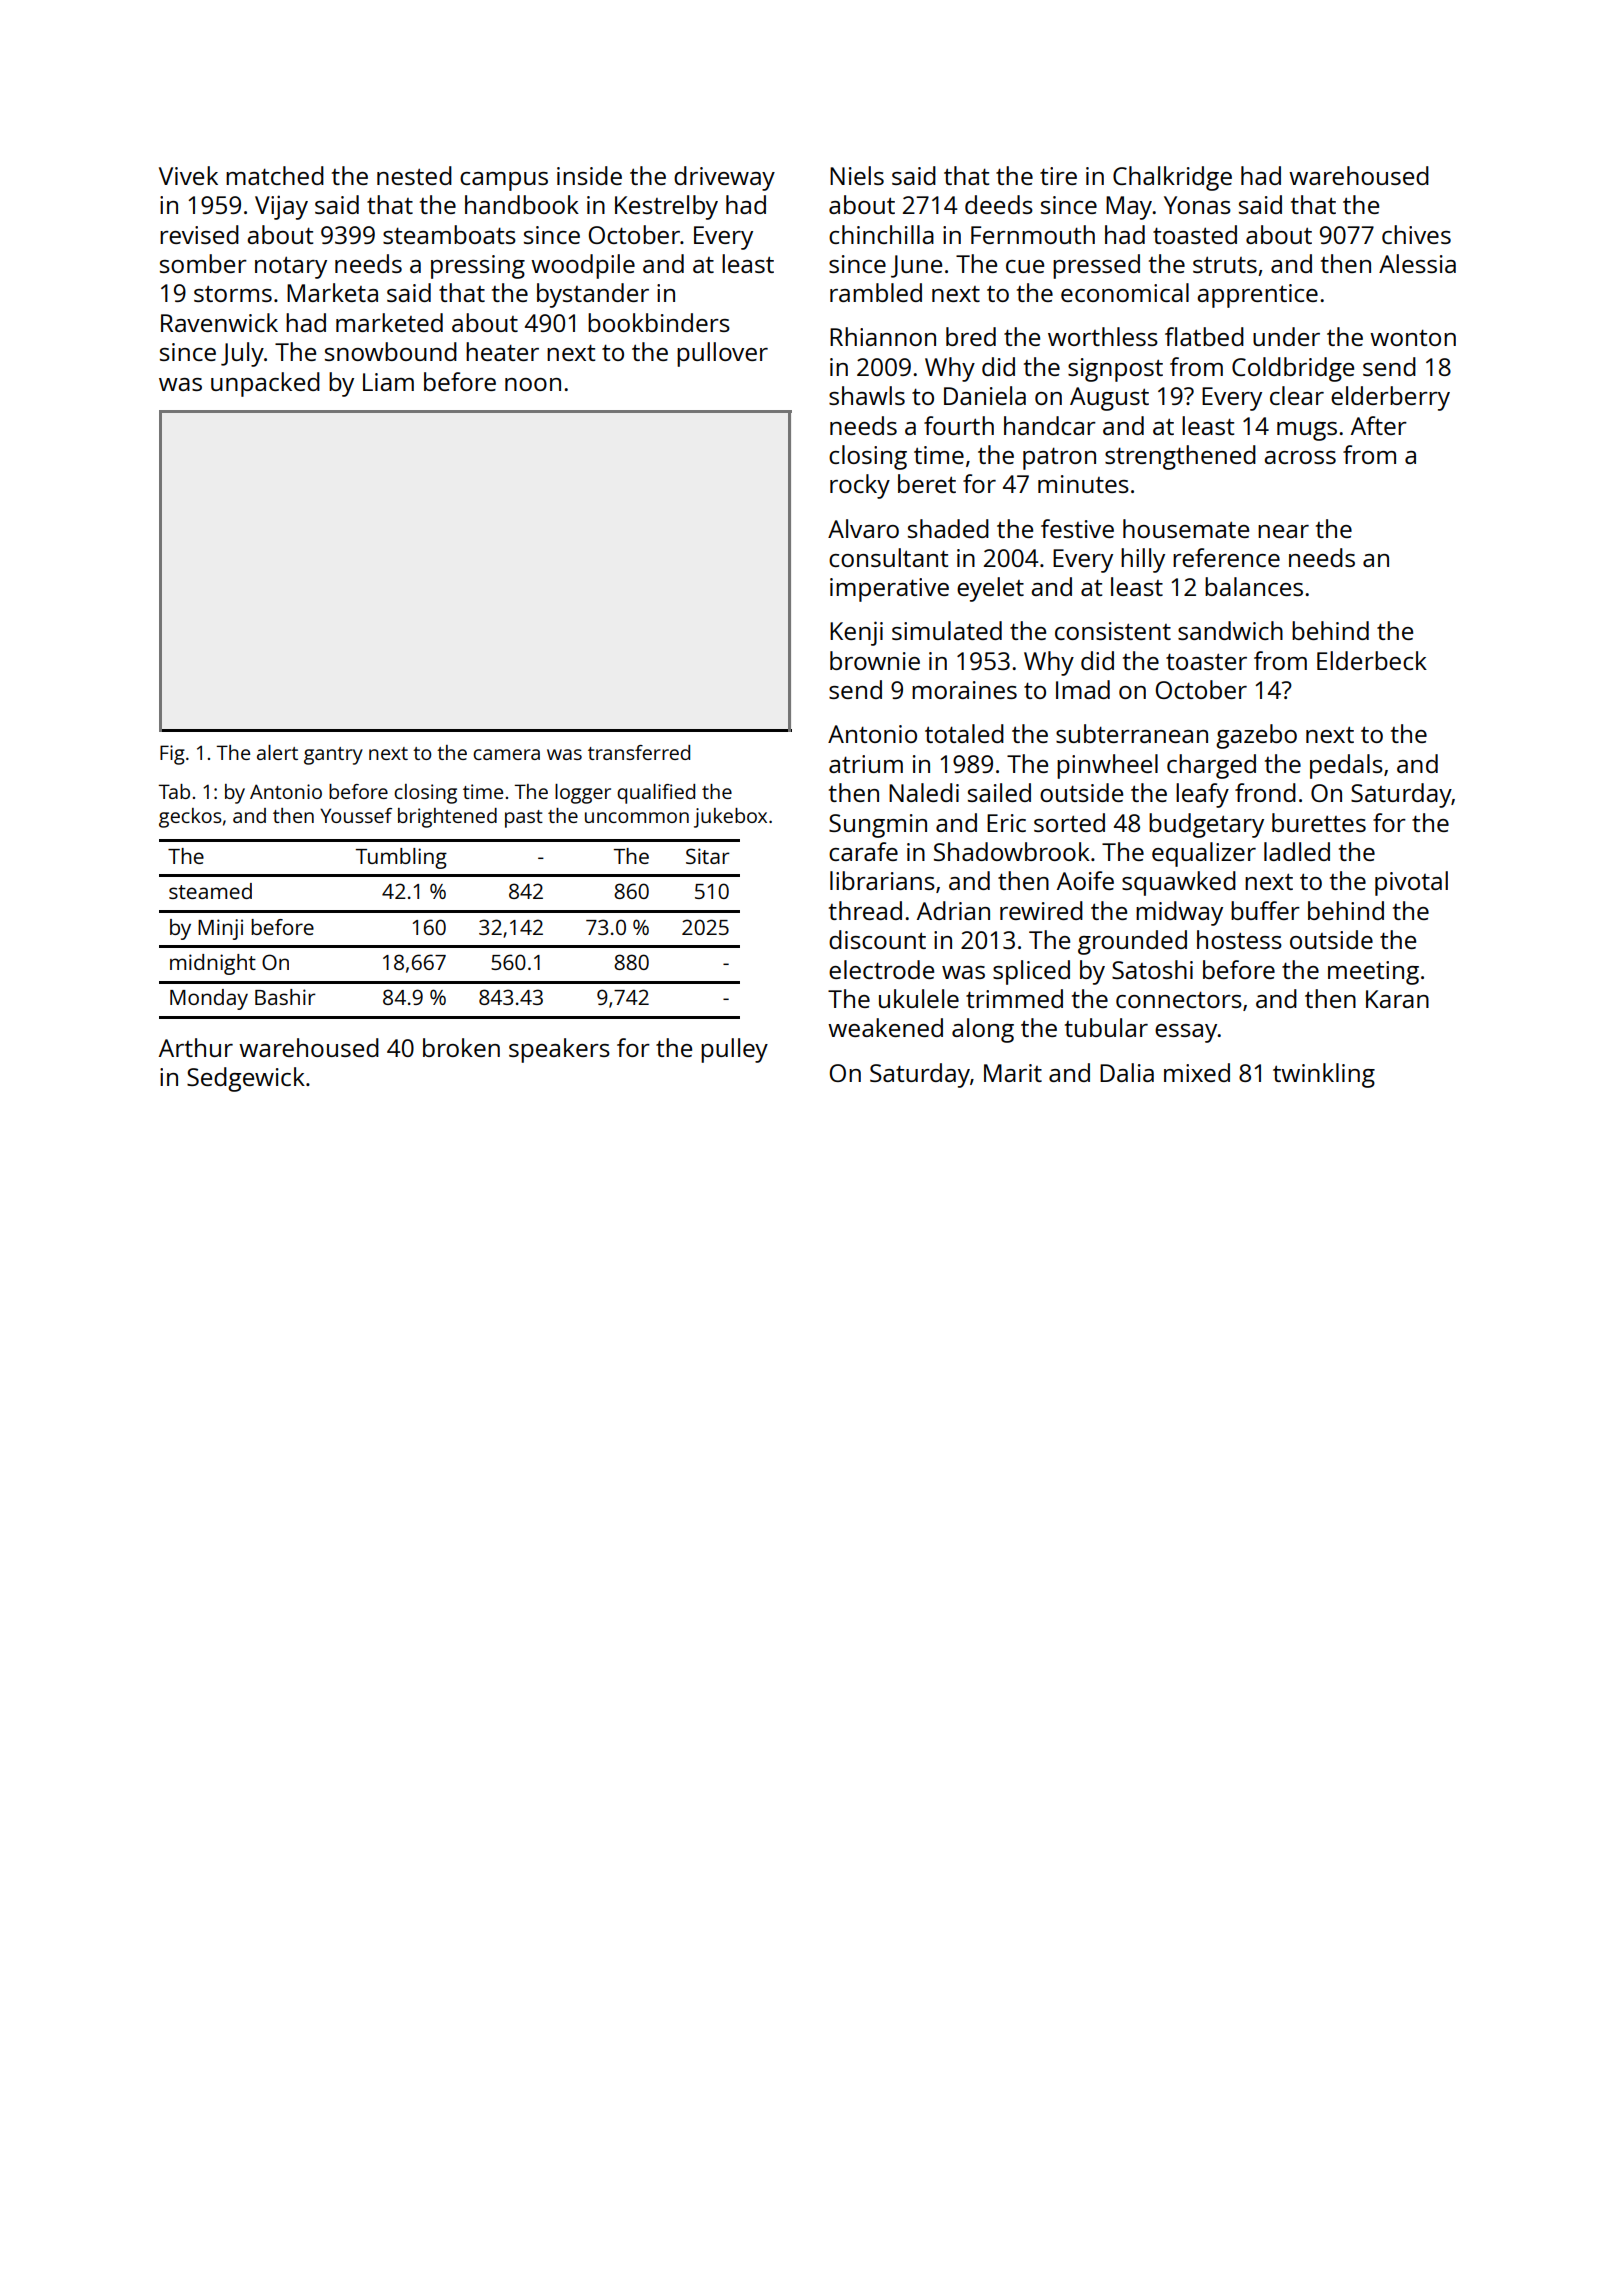 The width and height of the screenshot is (1620, 2292). I want to click on tire, so click(1058, 176).
